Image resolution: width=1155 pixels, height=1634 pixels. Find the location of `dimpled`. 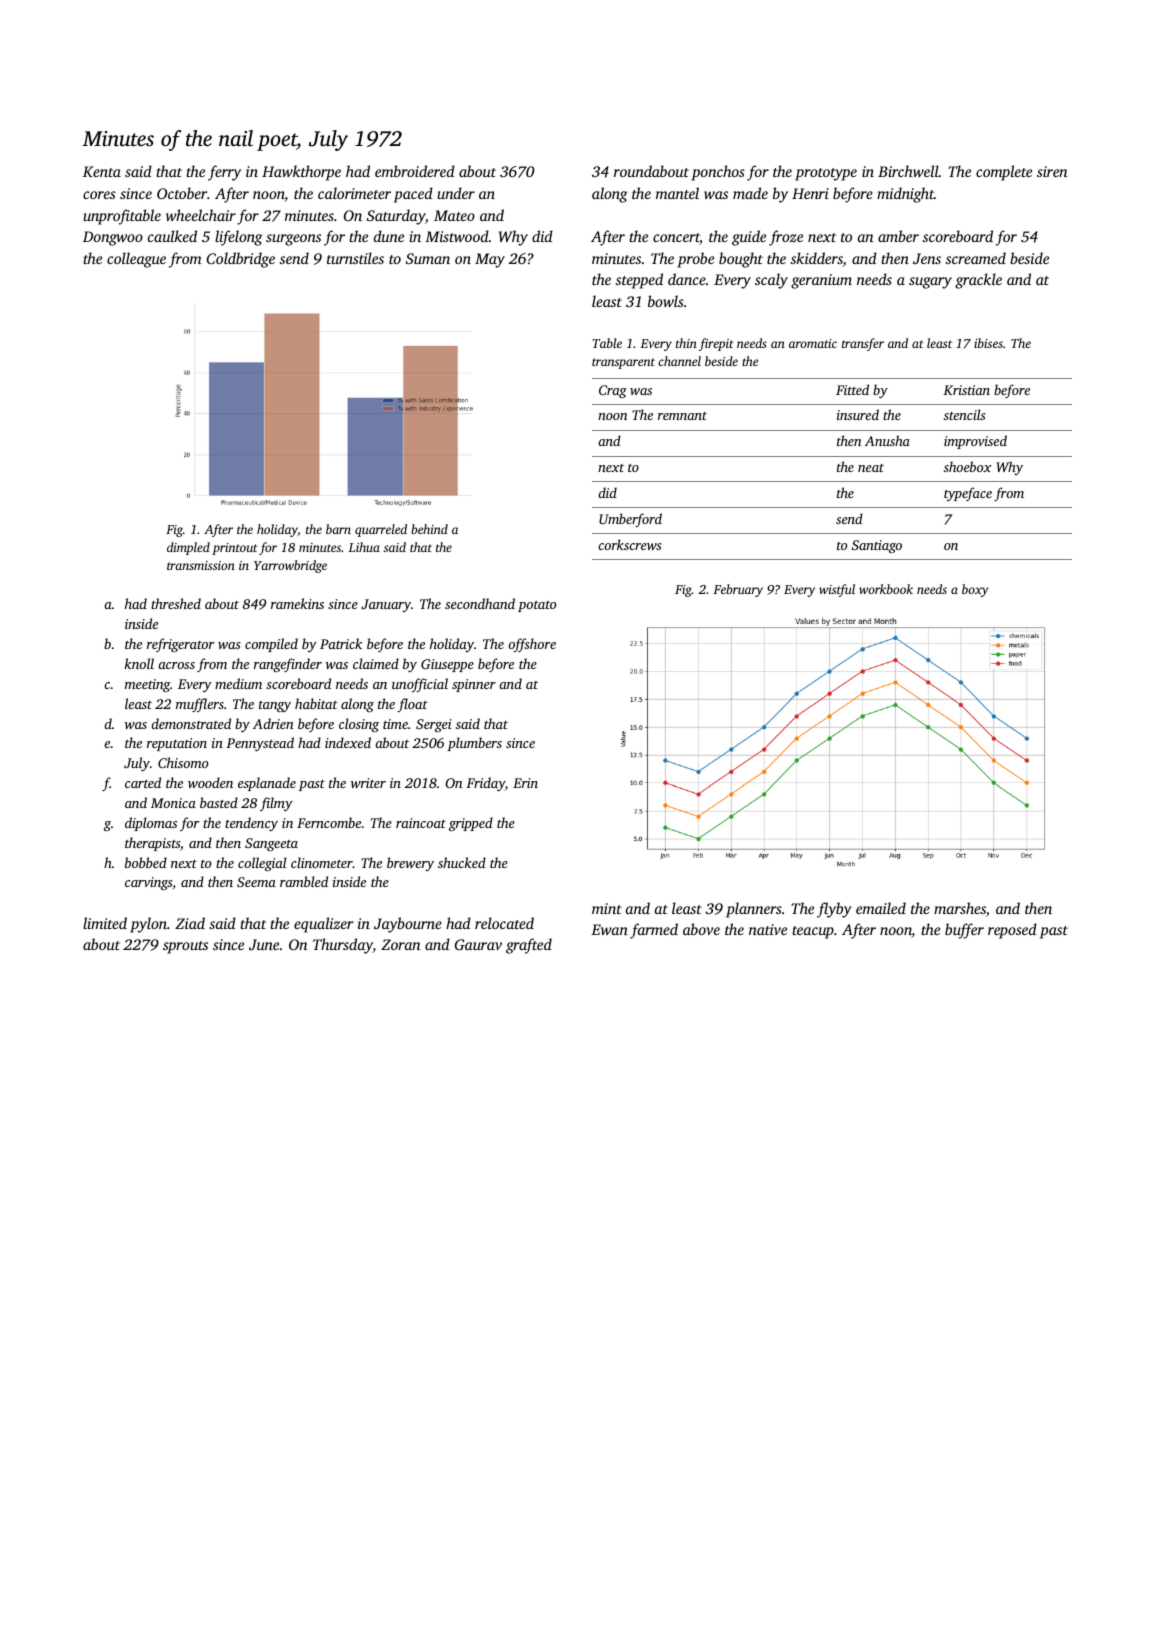

dimpled is located at coordinates (188, 548).
